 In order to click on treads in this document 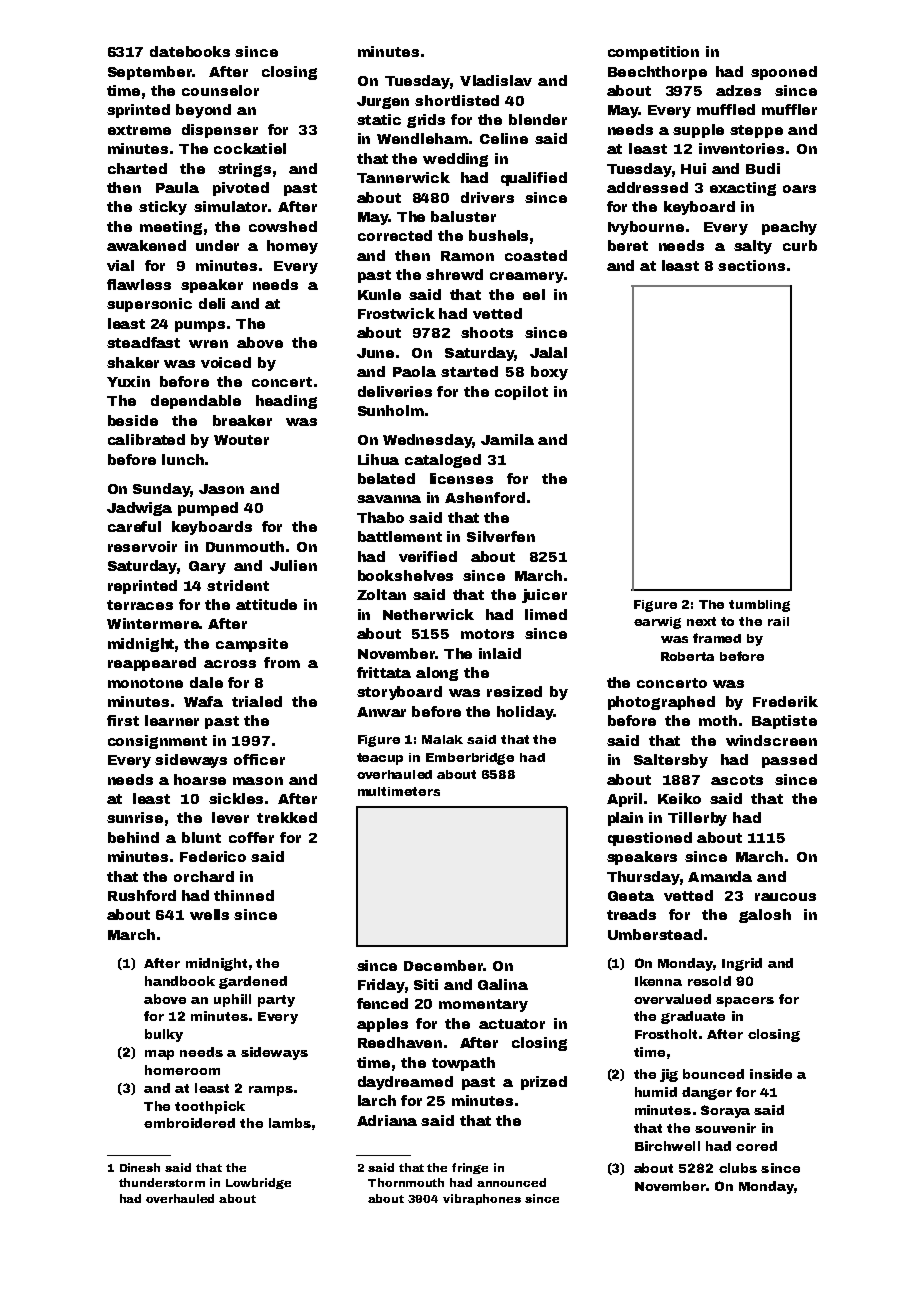, I will do `click(631, 914)`.
